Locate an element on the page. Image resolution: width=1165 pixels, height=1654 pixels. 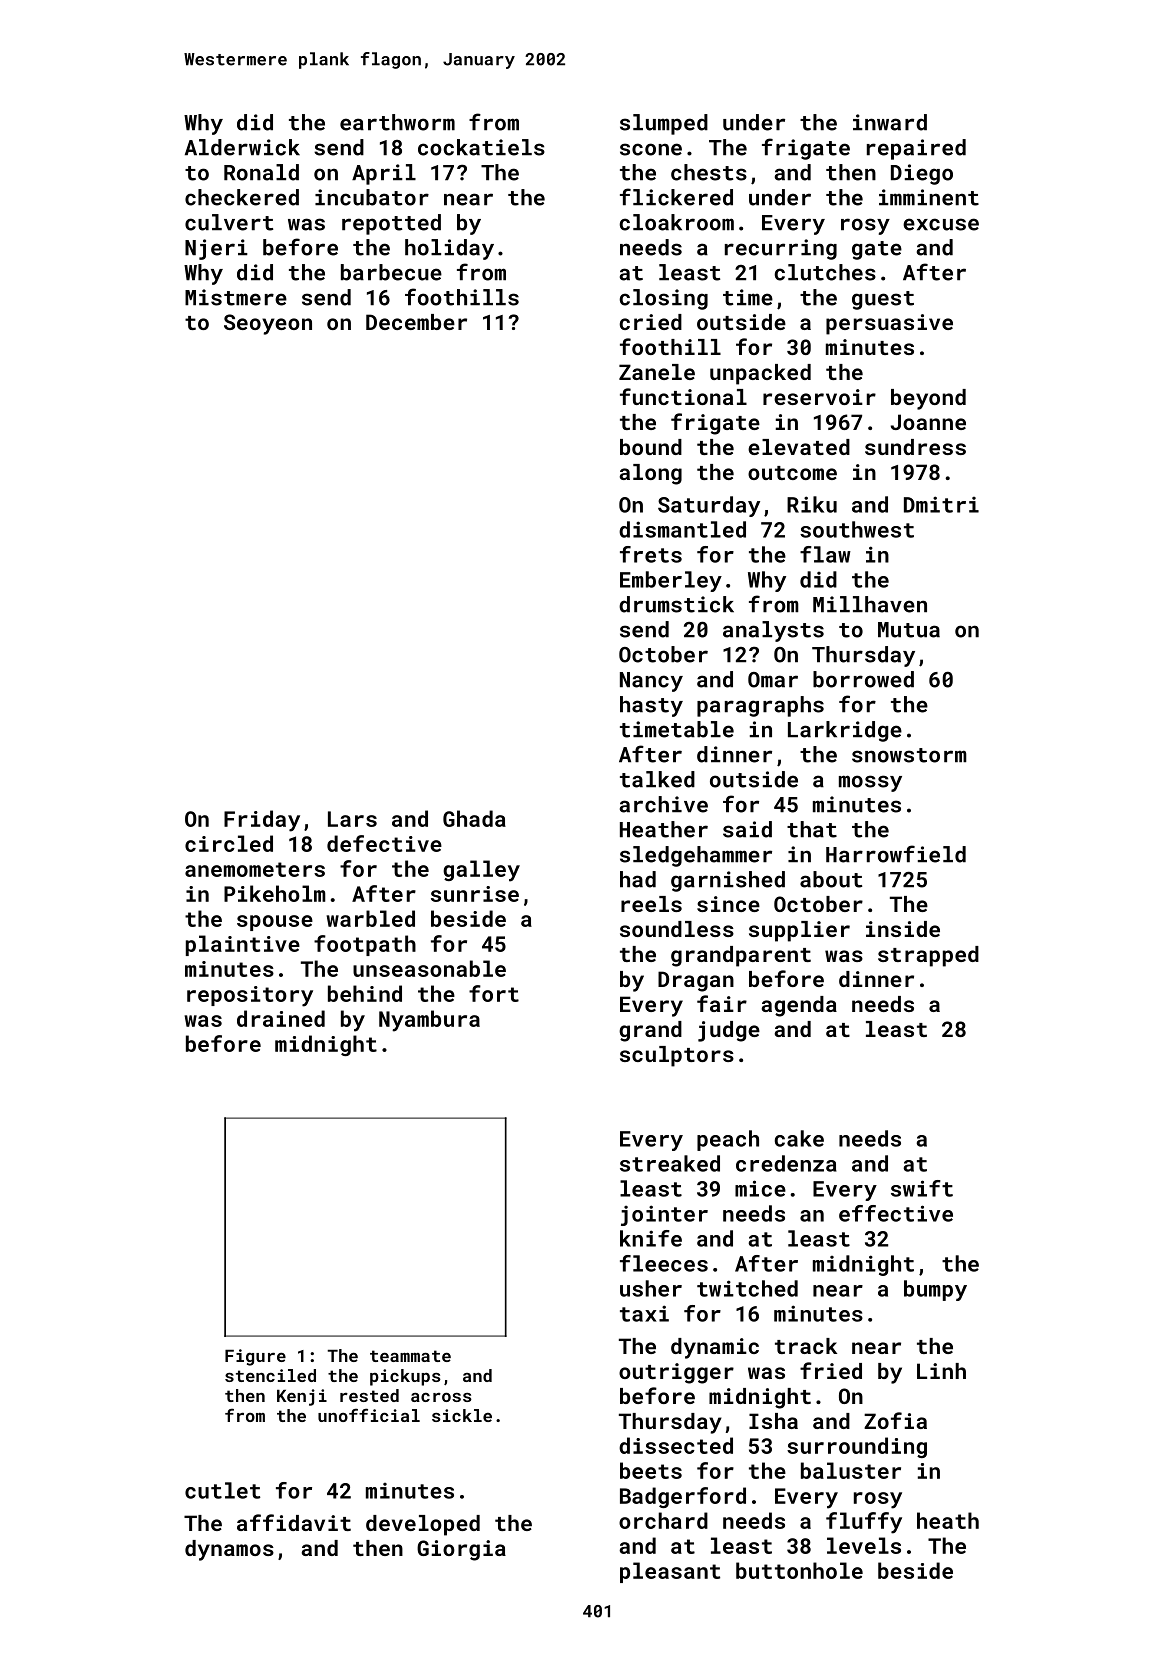
flaw is located at coordinates (825, 554).
